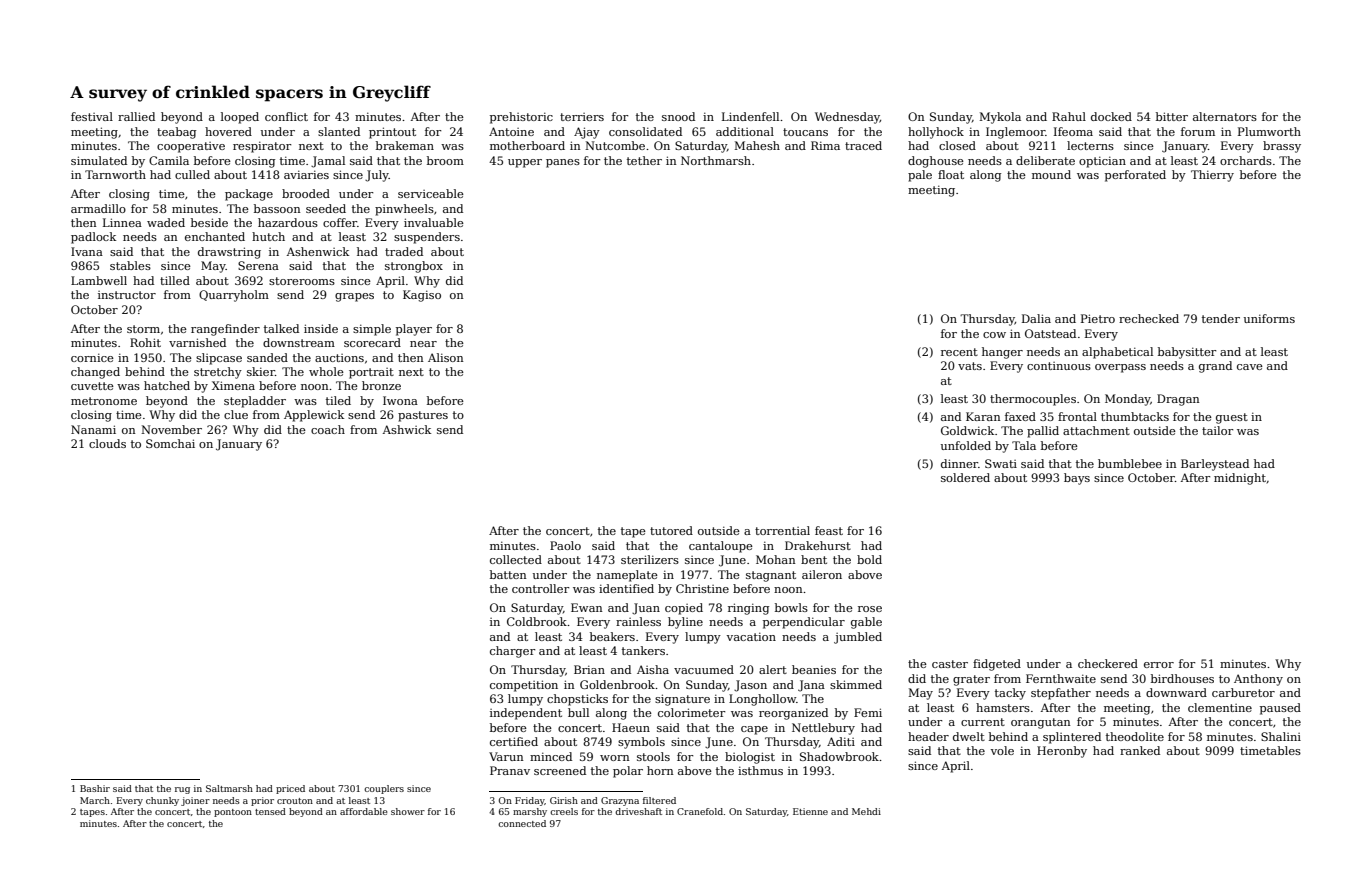 Image resolution: width=1372 pixels, height=887 pixels. I want to click on Lambwell, so click(99, 280).
